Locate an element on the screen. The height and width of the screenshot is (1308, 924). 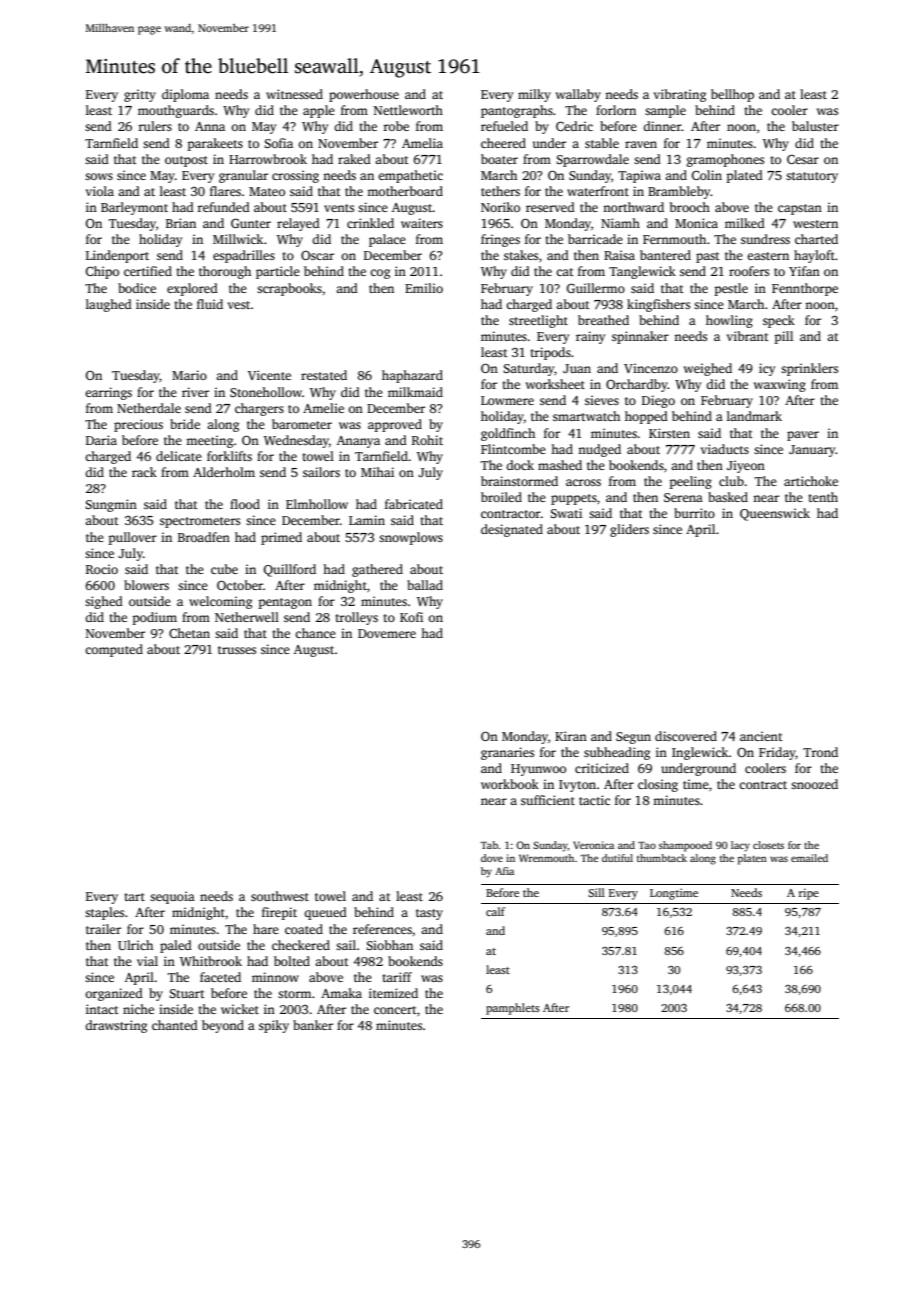
spiky is located at coordinates (274, 1026).
